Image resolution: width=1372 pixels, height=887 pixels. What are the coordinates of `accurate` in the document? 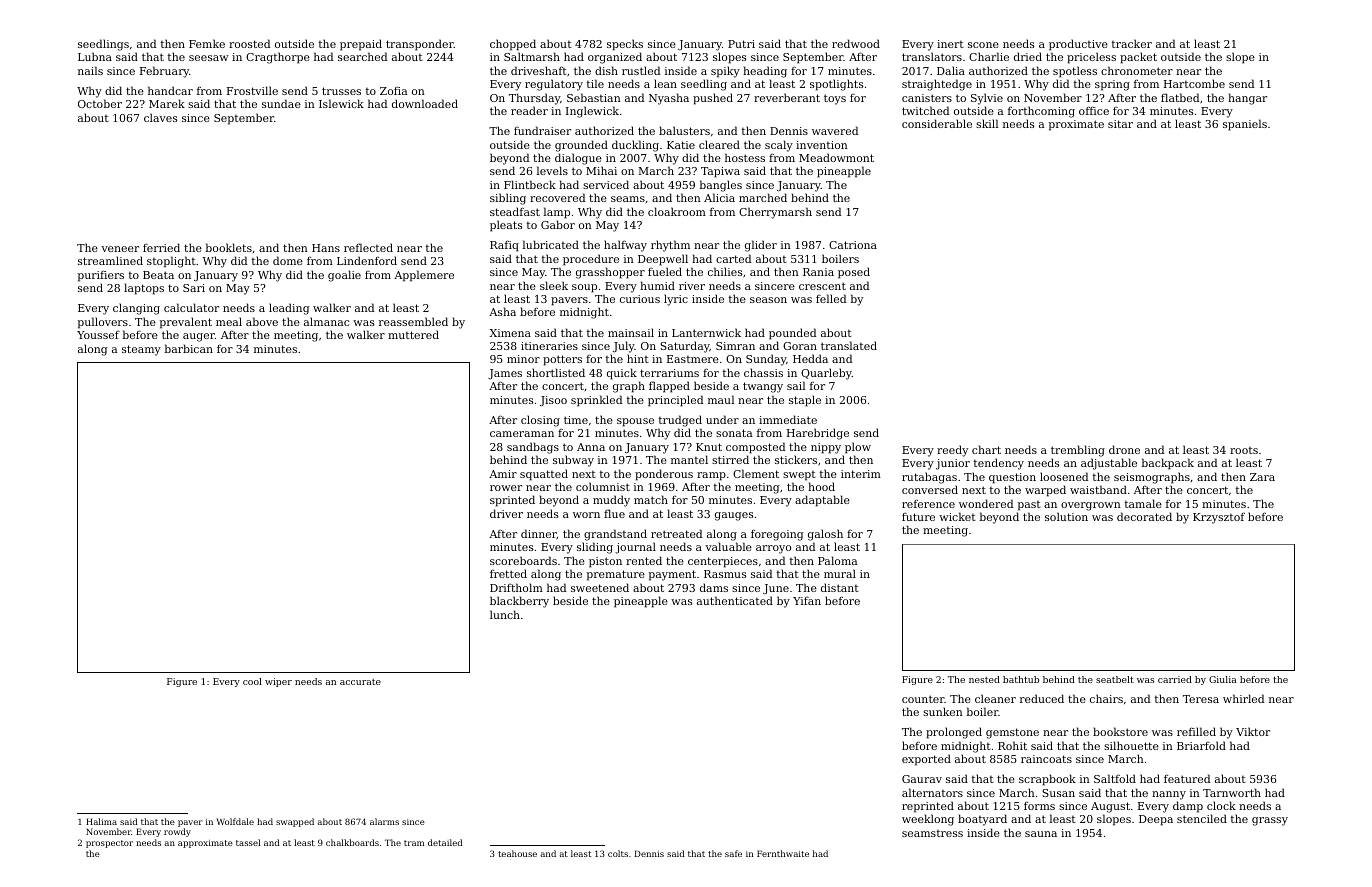 It's located at (360, 682).
